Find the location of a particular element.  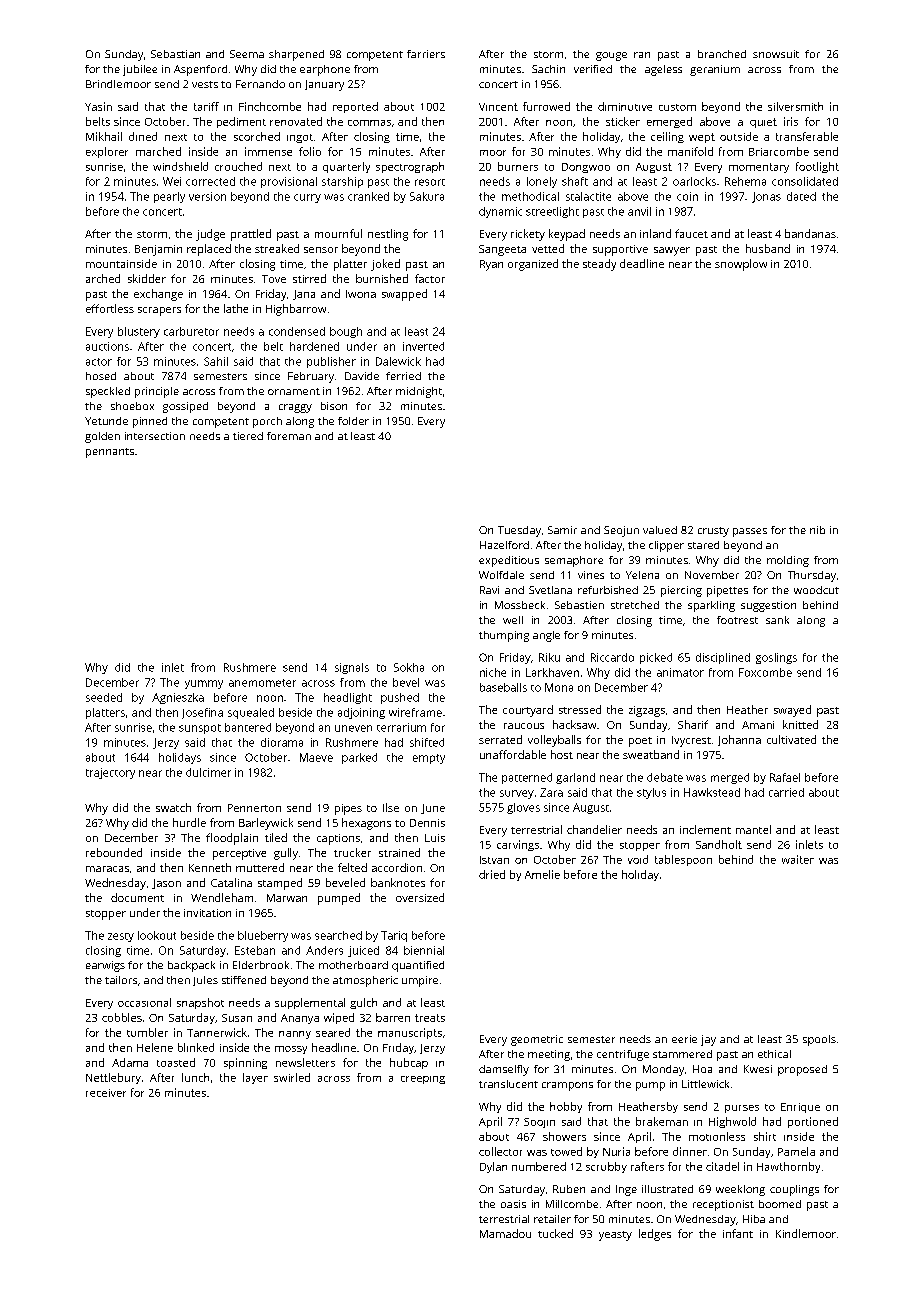

Jonas is located at coordinates (766, 197).
